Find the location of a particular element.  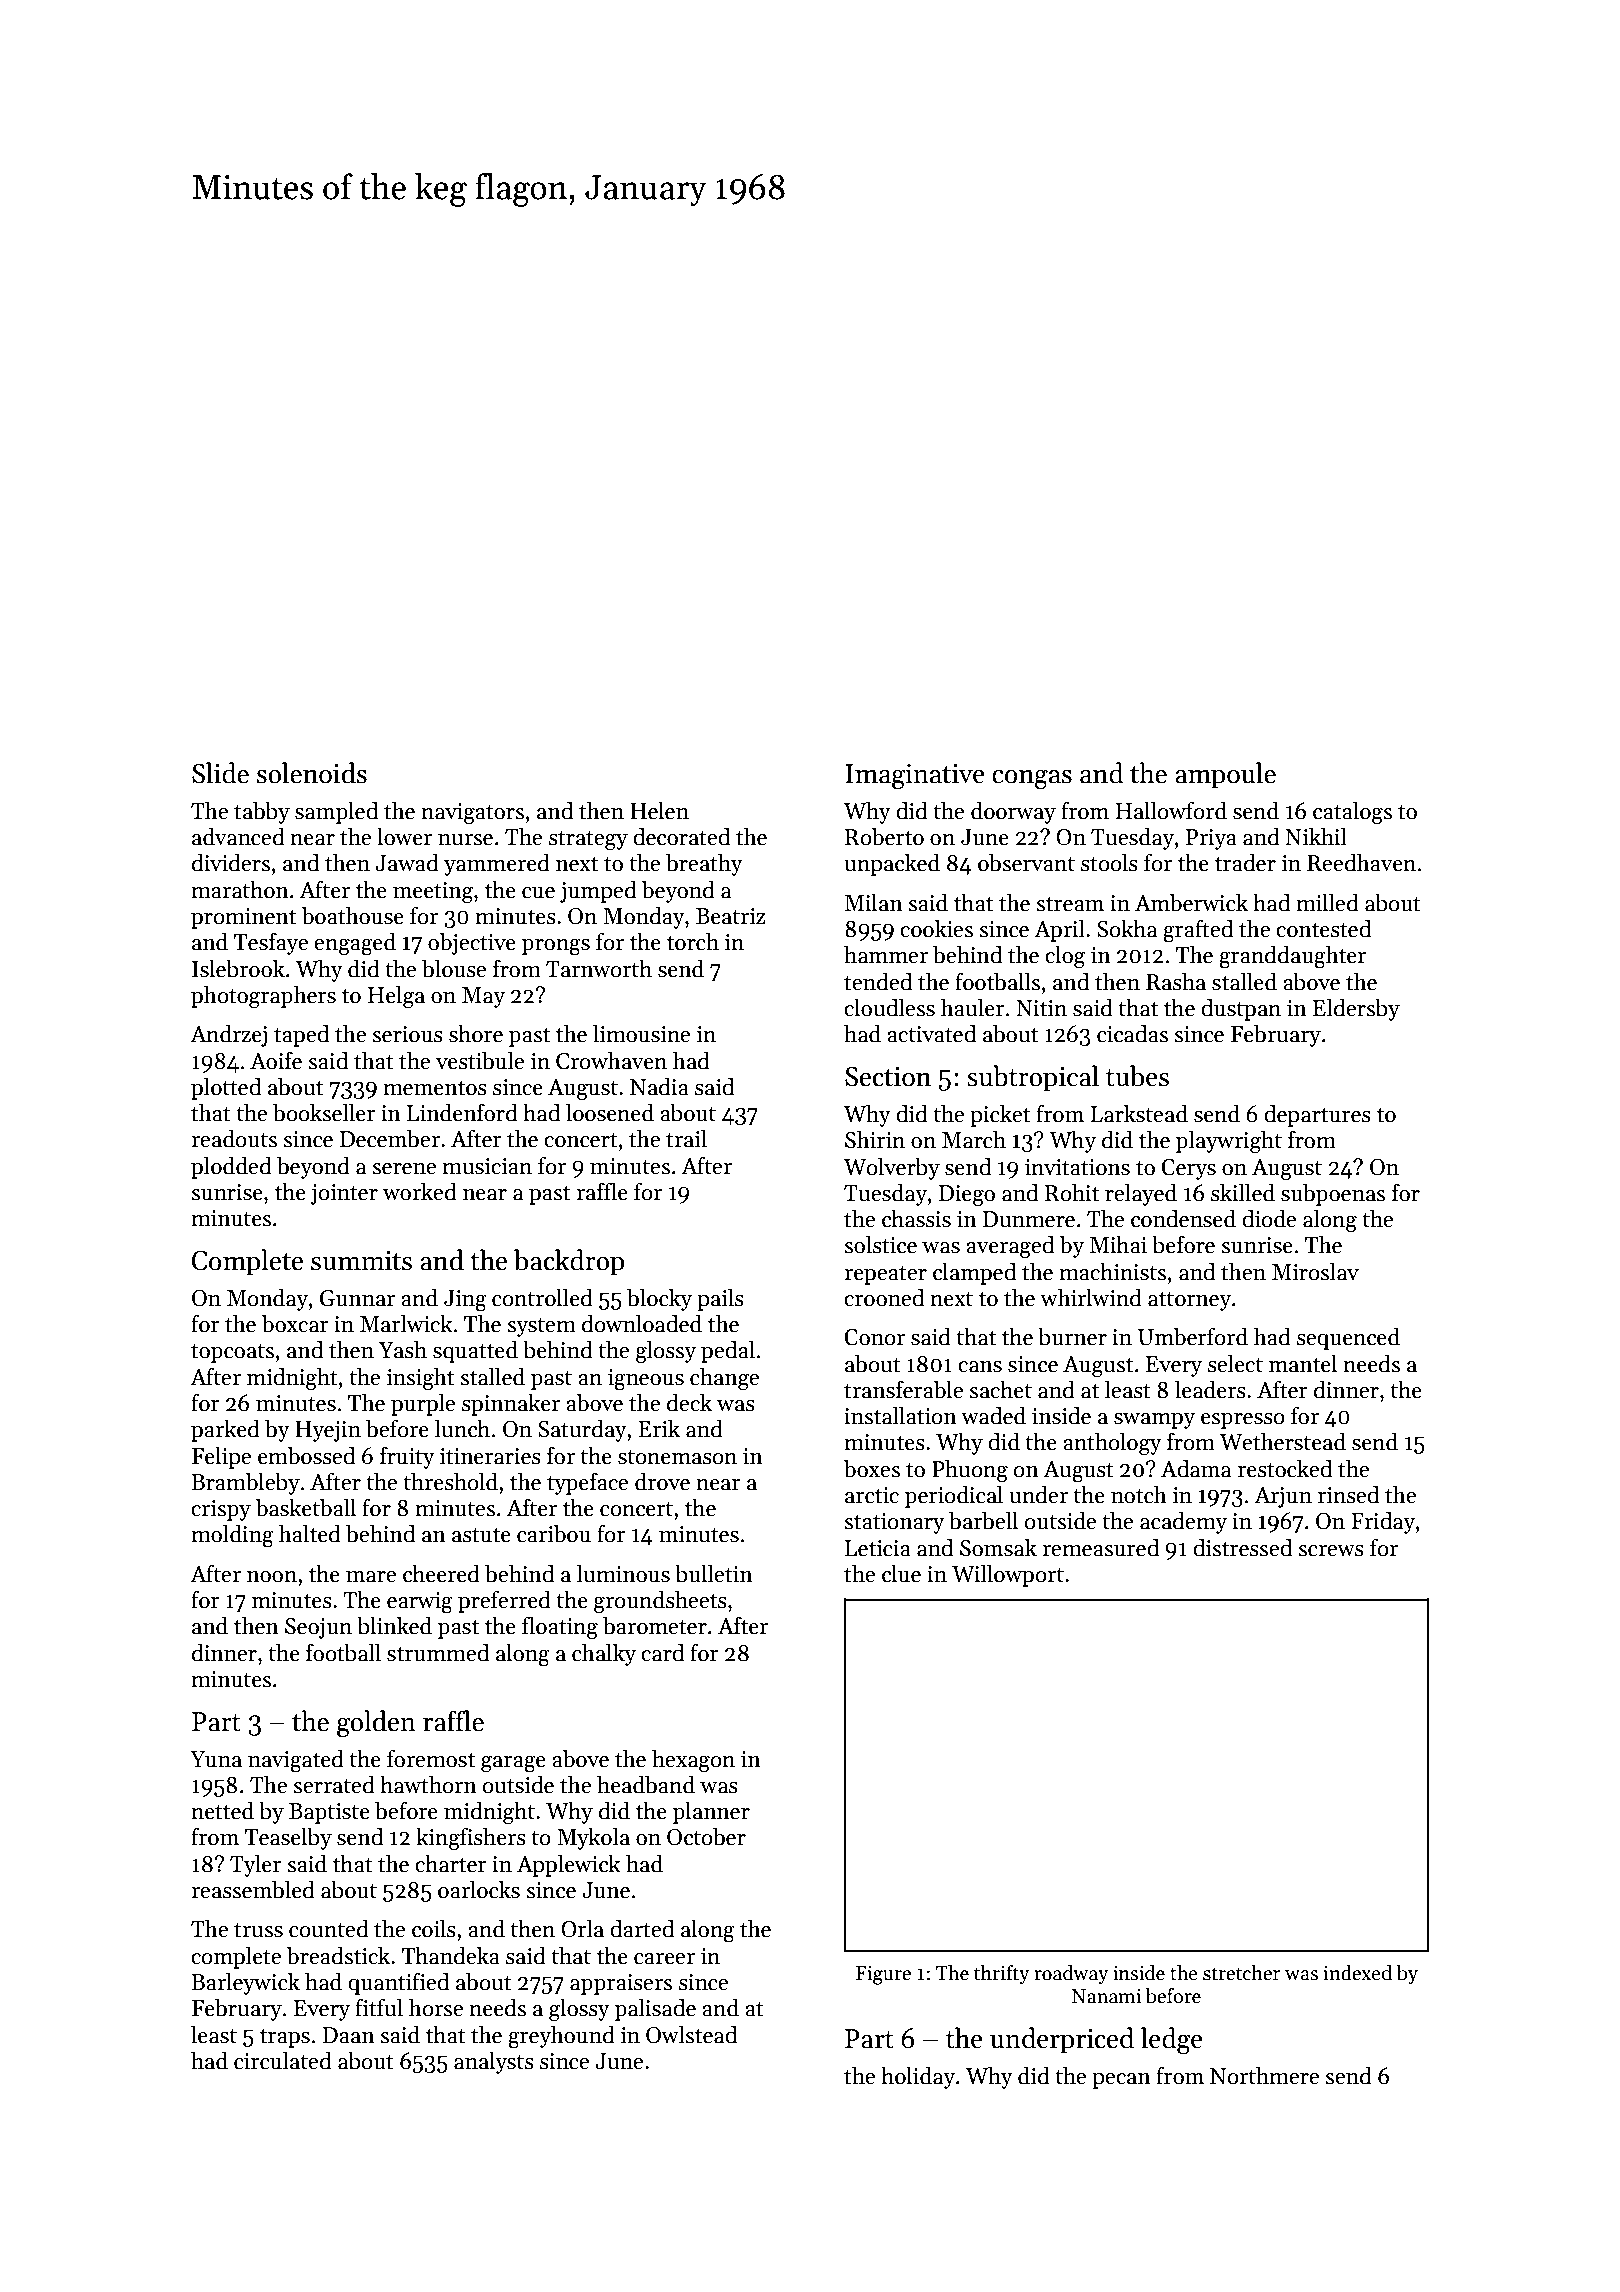

tabby is located at coordinates (262, 813).
